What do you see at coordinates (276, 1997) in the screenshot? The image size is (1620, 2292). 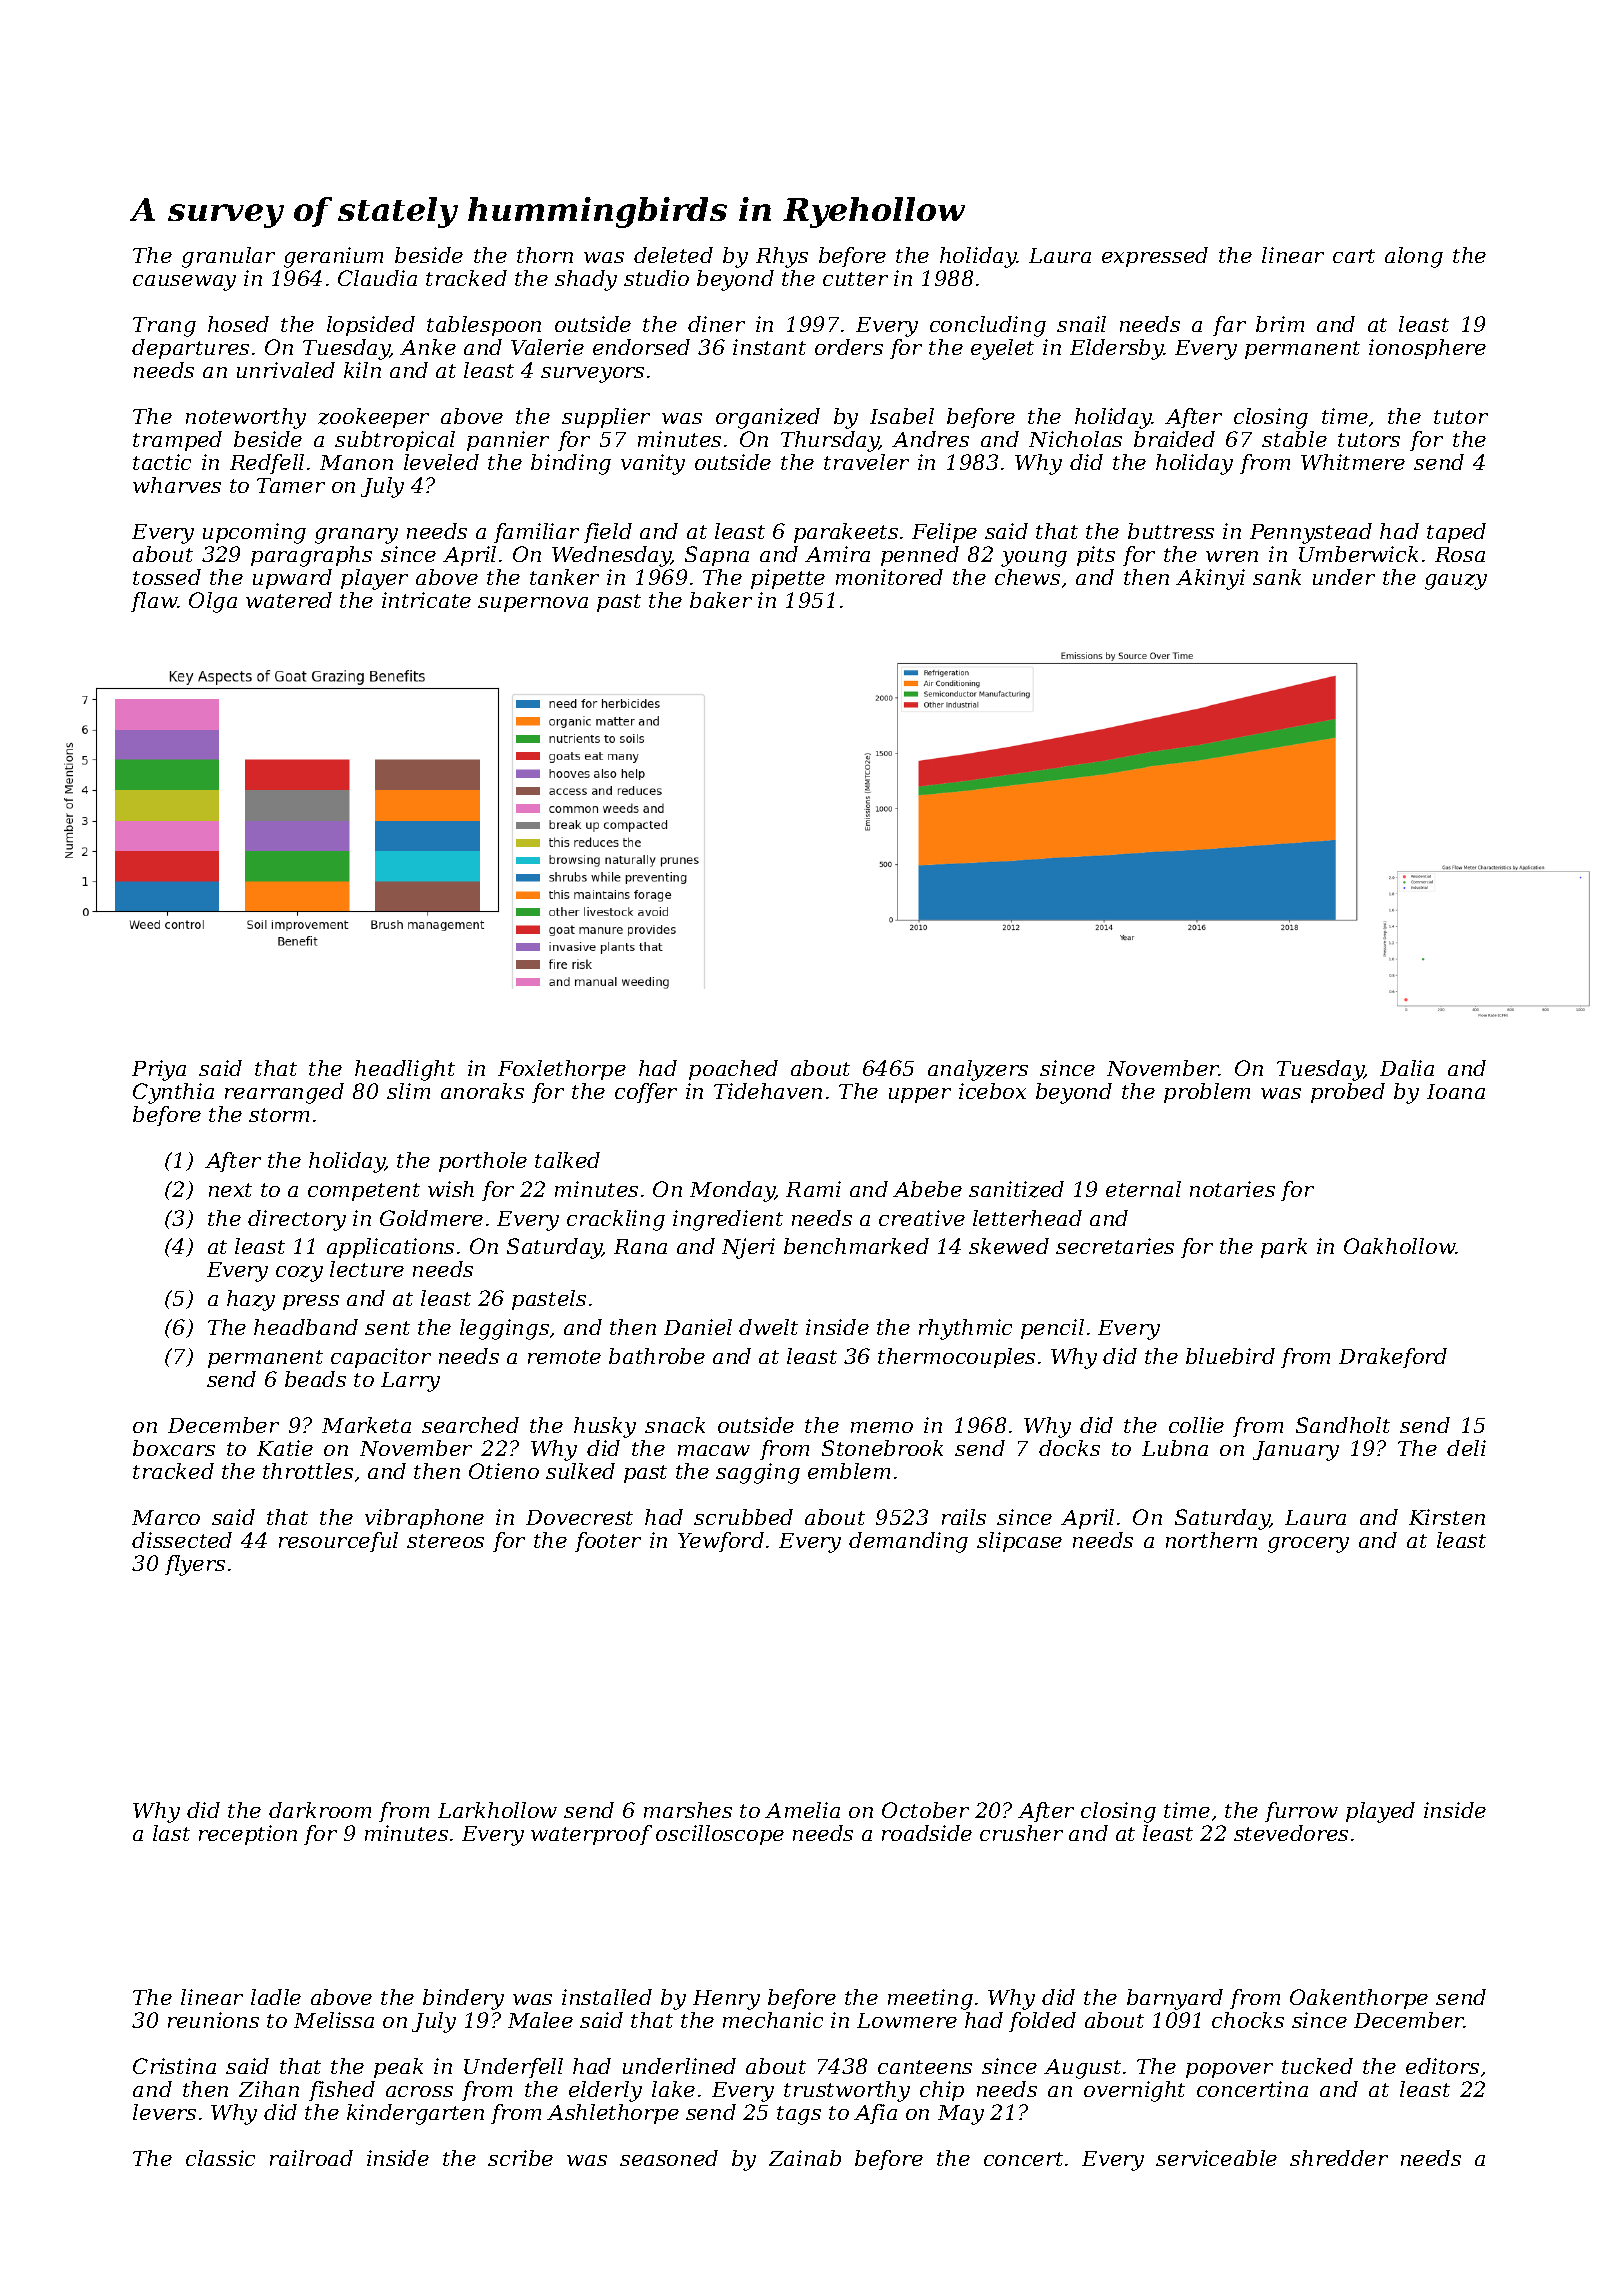 I see `ladle` at bounding box center [276, 1997].
